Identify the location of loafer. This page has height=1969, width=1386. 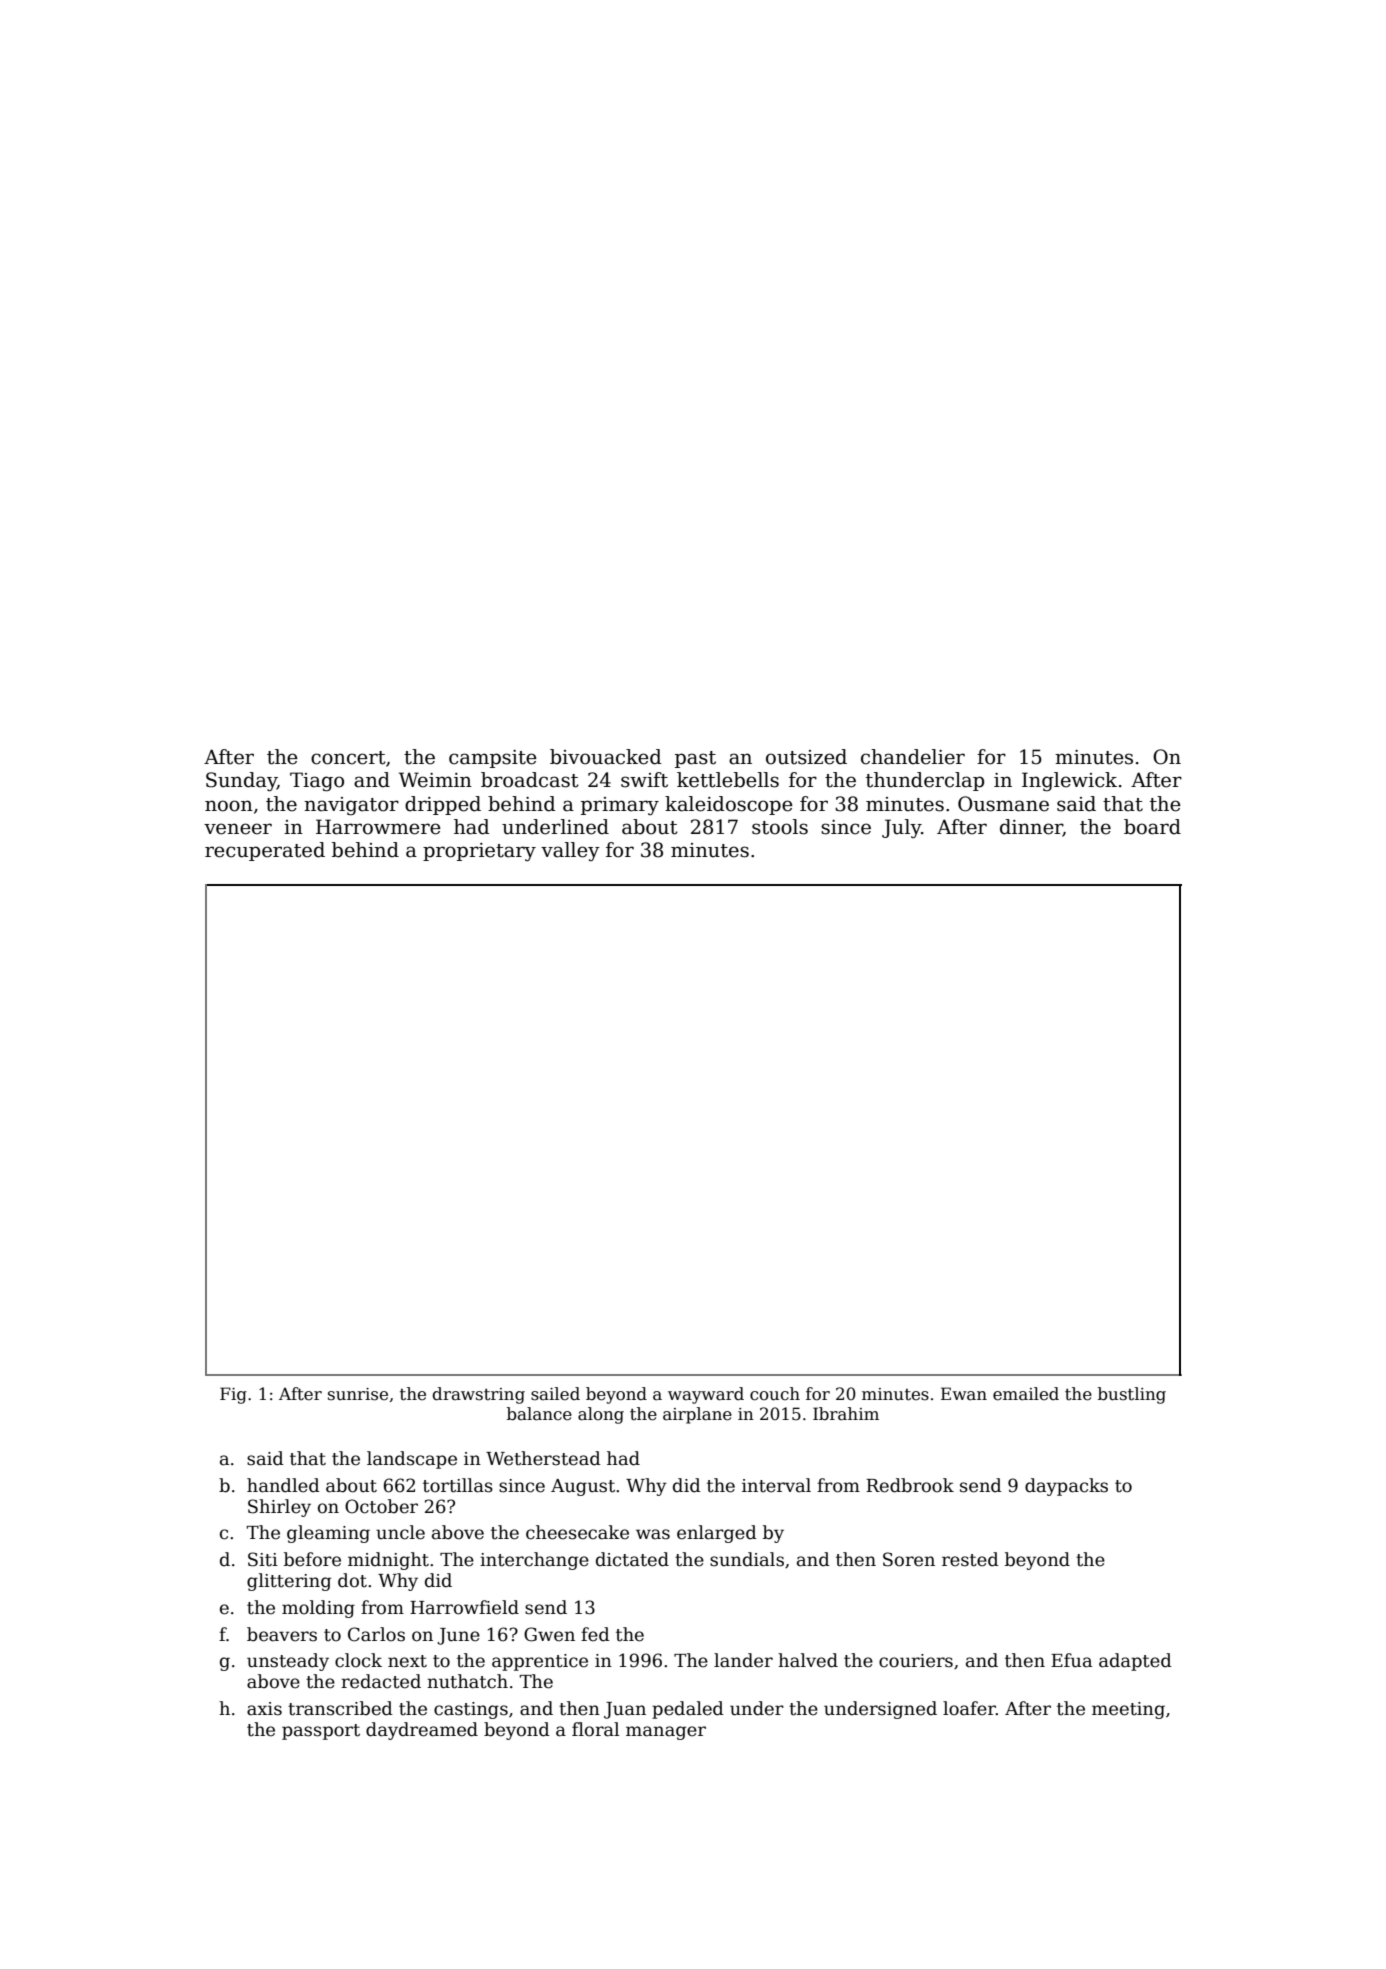
(969, 1708).
